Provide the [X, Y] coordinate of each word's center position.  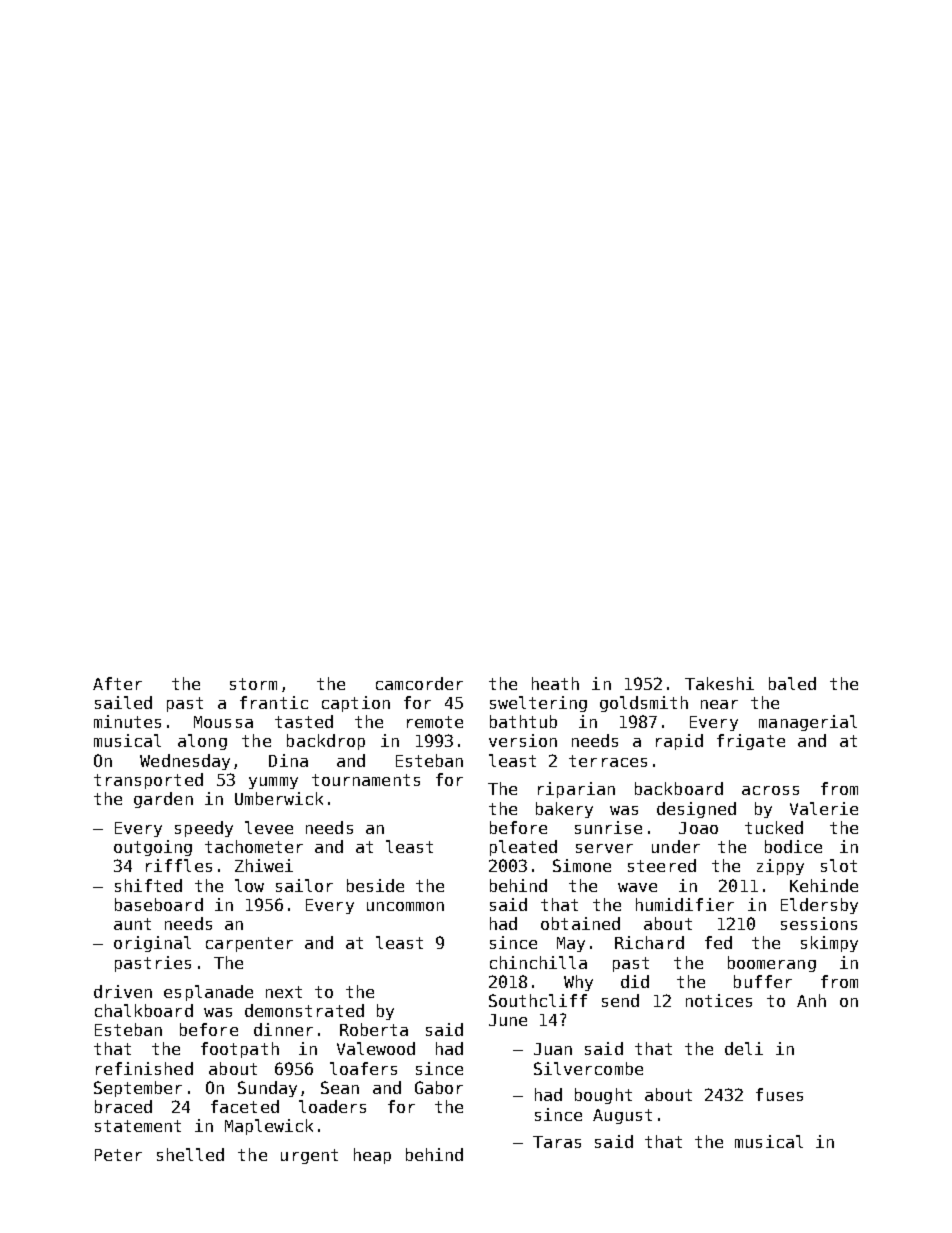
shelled [190, 1154]
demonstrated [304, 1010]
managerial [808, 723]
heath [555, 683]
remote [435, 722]
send [620, 1000]
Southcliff [538, 1000]
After [117, 683]
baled [792, 683]
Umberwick [279, 798]
